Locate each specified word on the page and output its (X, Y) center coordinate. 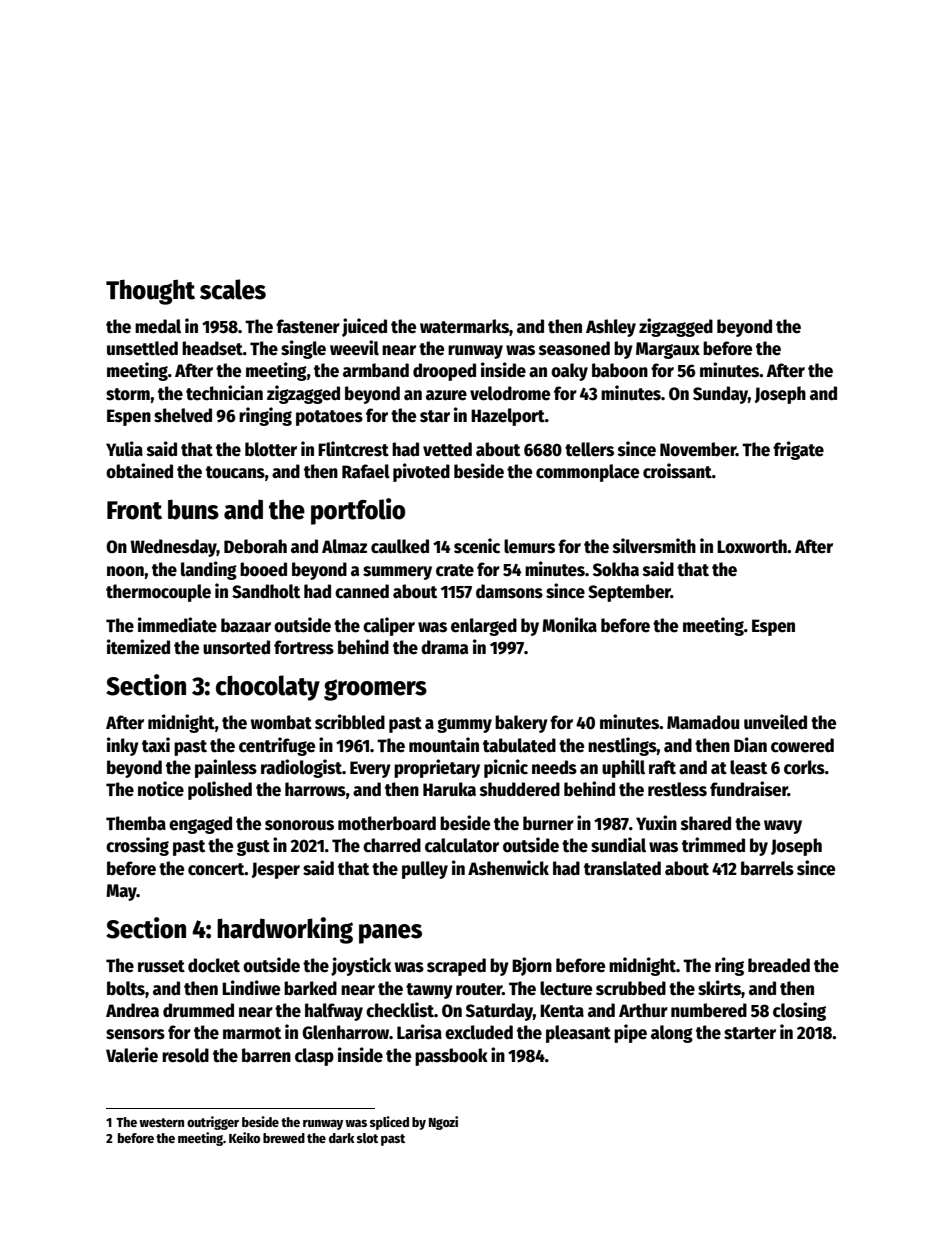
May (121, 892)
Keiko (244, 1137)
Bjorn (532, 966)
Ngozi (443, 1123)
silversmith (654, 546)
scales (233, 289)
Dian (750, 745)
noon (125, 571)
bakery (521, 724)
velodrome (510, 393)
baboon (620, 370)
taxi (156, 745)
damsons (509, 591)
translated (622, 868)
